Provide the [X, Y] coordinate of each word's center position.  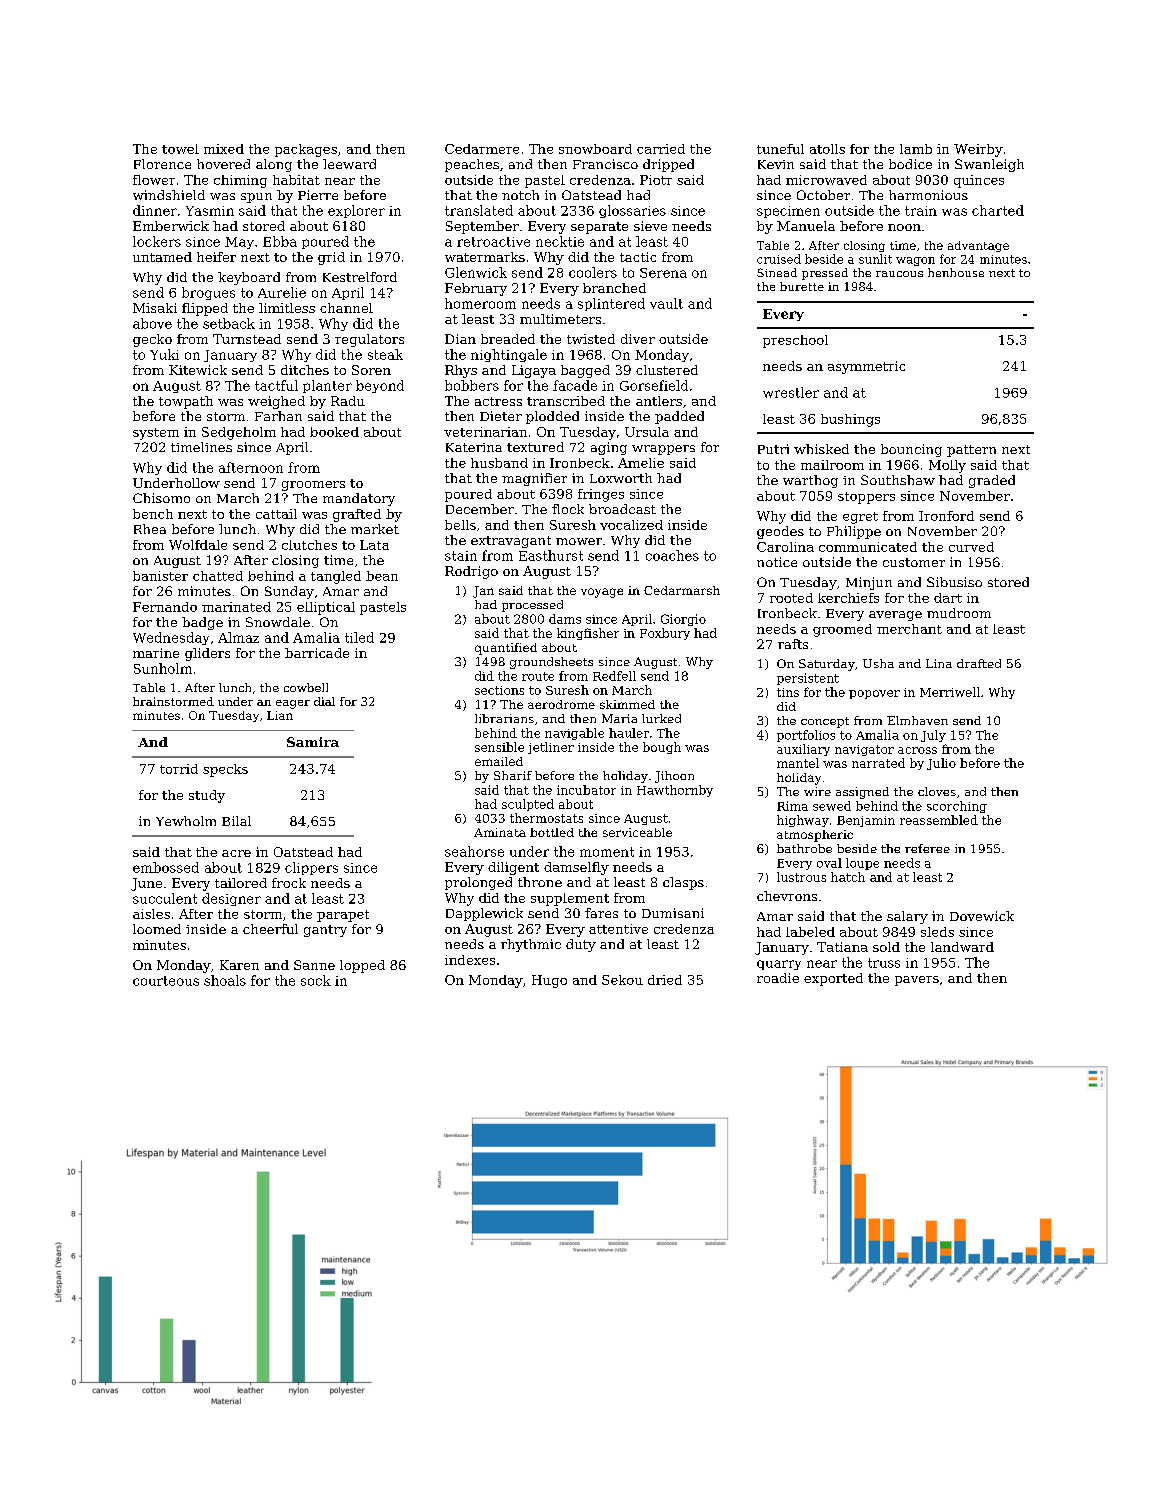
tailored [241, 883]
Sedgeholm [239, 433]
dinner [155, 210]
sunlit [875, 259]
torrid [179, 769]
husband [499, 463]
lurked [661, 718]
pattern [971, 451]
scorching [957, 807]
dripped [668, 165]
